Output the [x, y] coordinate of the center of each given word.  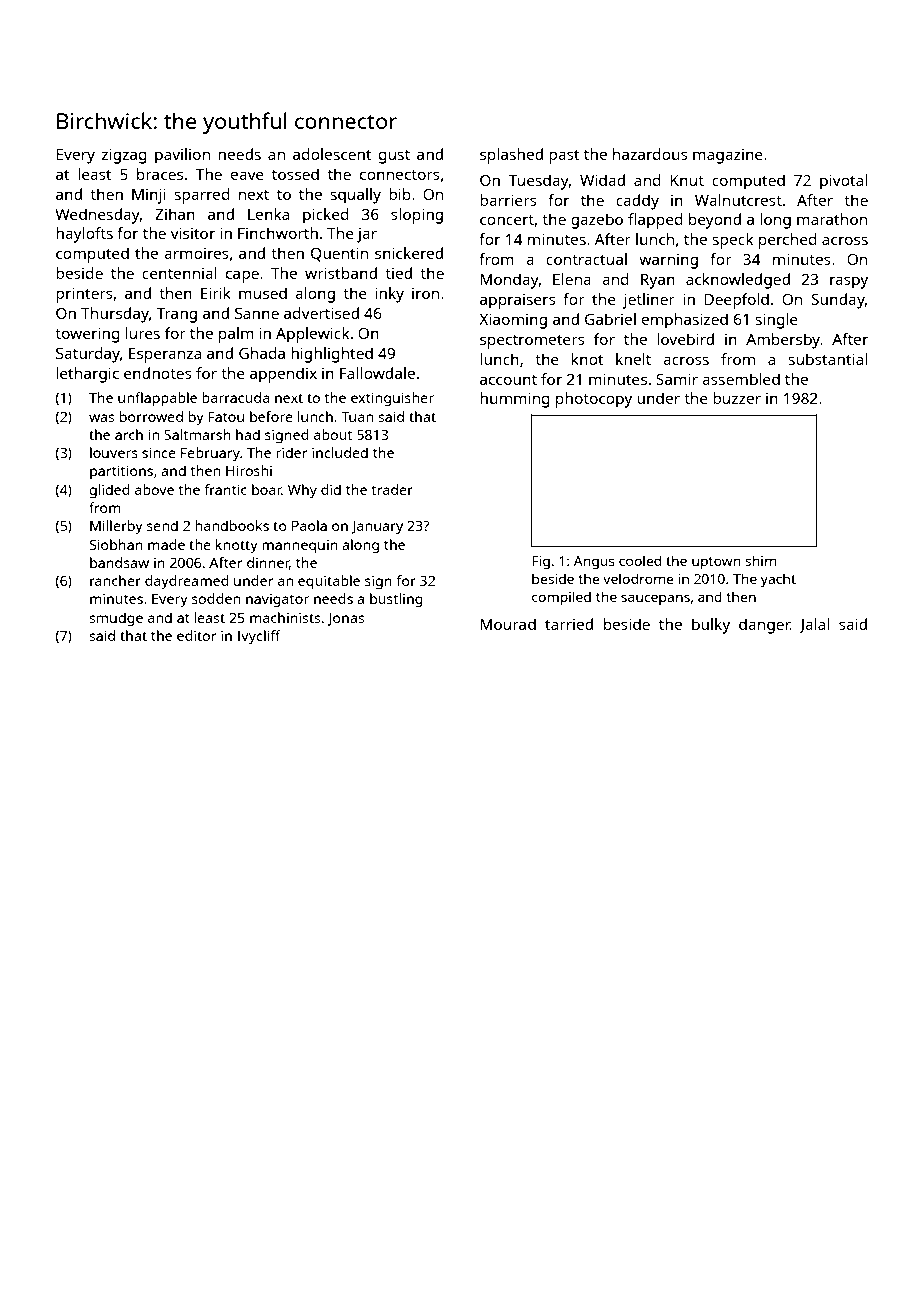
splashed [511, 156]
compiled [561, 598]
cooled [640, 560]
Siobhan [116, 544]
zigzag [124, 156]
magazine [728, 156]
